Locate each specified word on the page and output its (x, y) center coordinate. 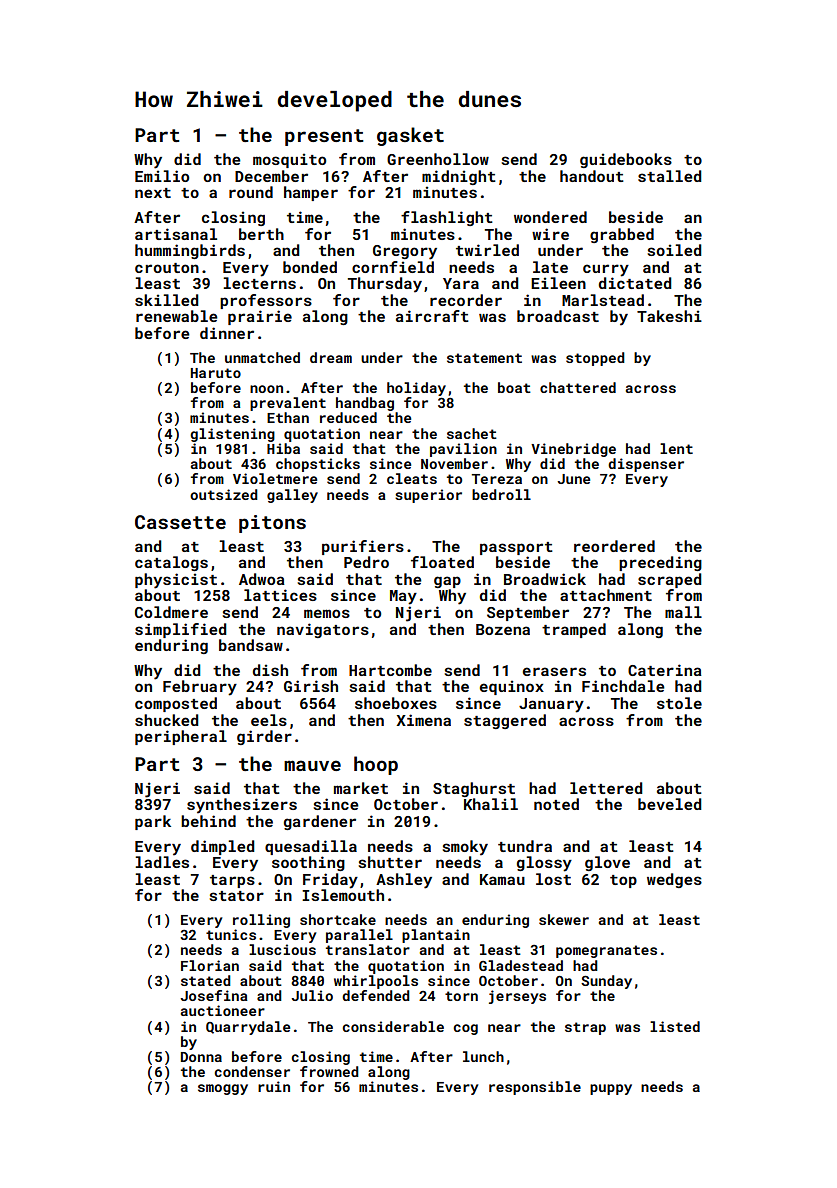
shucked (166, 720)
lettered (606, 788)
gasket (410, 136)
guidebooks (626, 160)
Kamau (502, 879)
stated (206, 980)
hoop (376, 765)
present (324, 137)
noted (556, 804)
